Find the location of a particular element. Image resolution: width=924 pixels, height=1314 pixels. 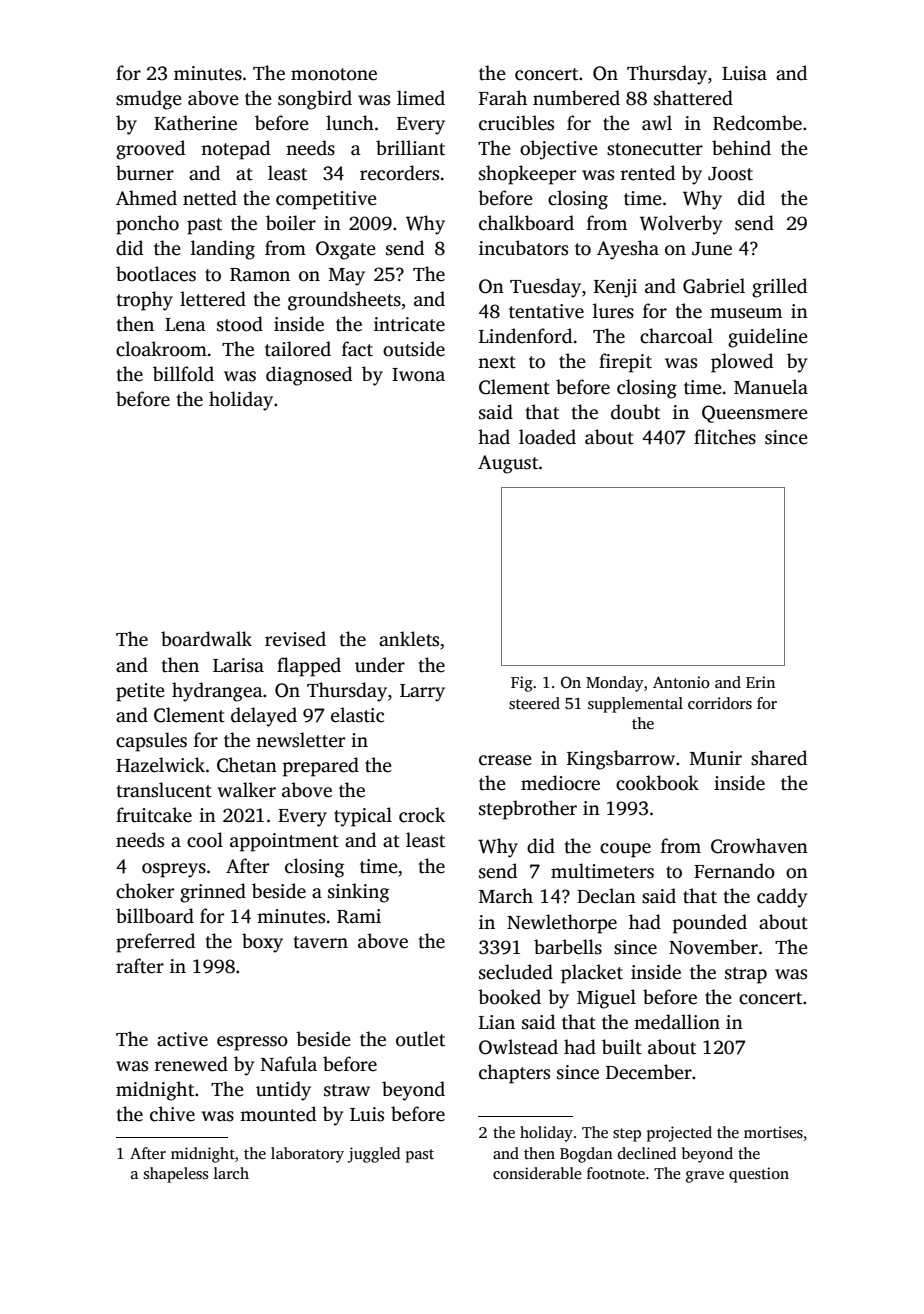

boardwalk is located at coordinates (206, 639).
